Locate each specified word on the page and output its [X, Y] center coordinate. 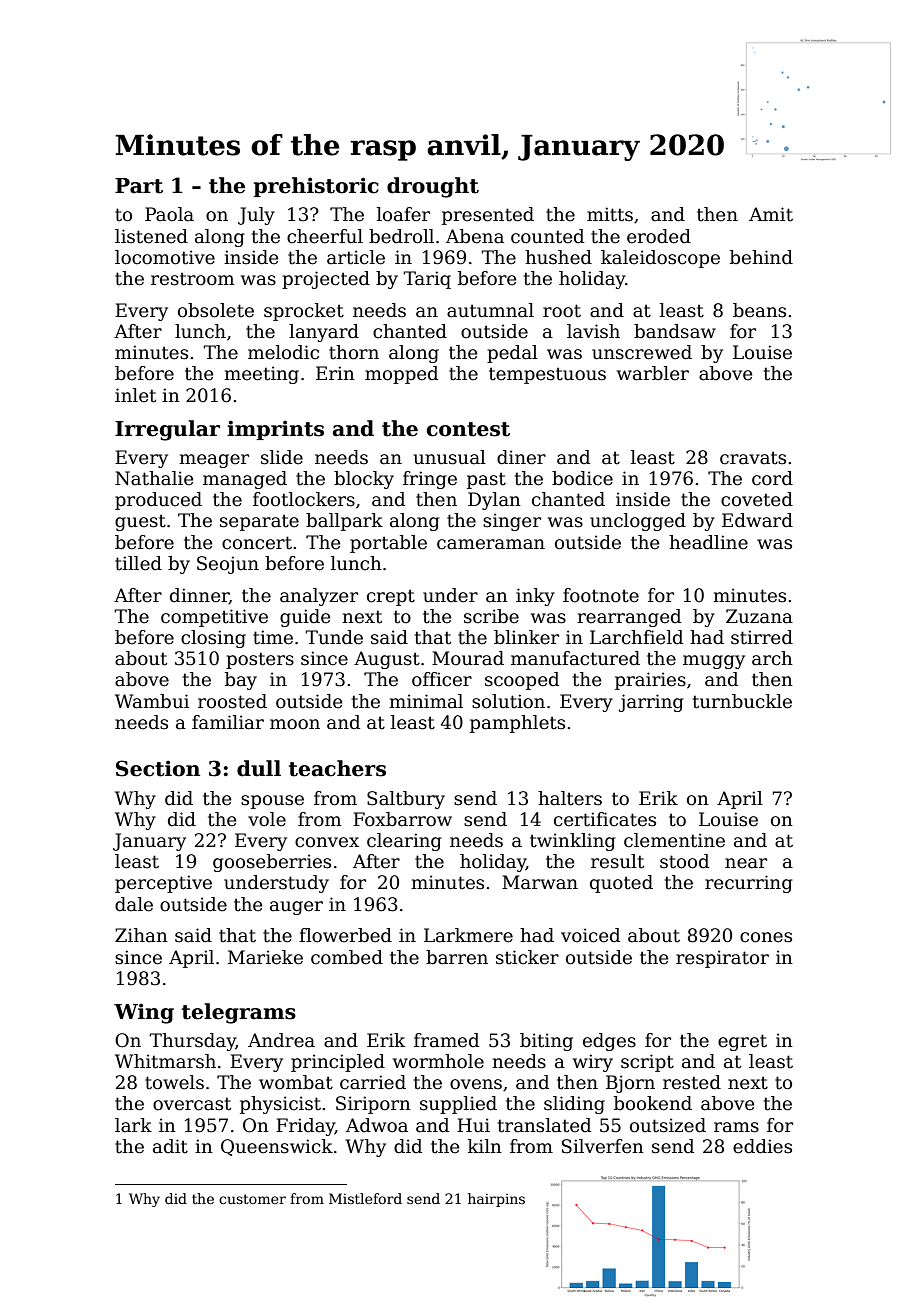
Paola [169, 214]
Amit [771, 214]
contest [468, 429]
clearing [404, 842]
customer [252, 1199]
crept [391, 597]
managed [245, 480]
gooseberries [272, 863]
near [746, 863]
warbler [653, 373]
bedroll [401, 236]
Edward [757, 520]
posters [260, 660]
